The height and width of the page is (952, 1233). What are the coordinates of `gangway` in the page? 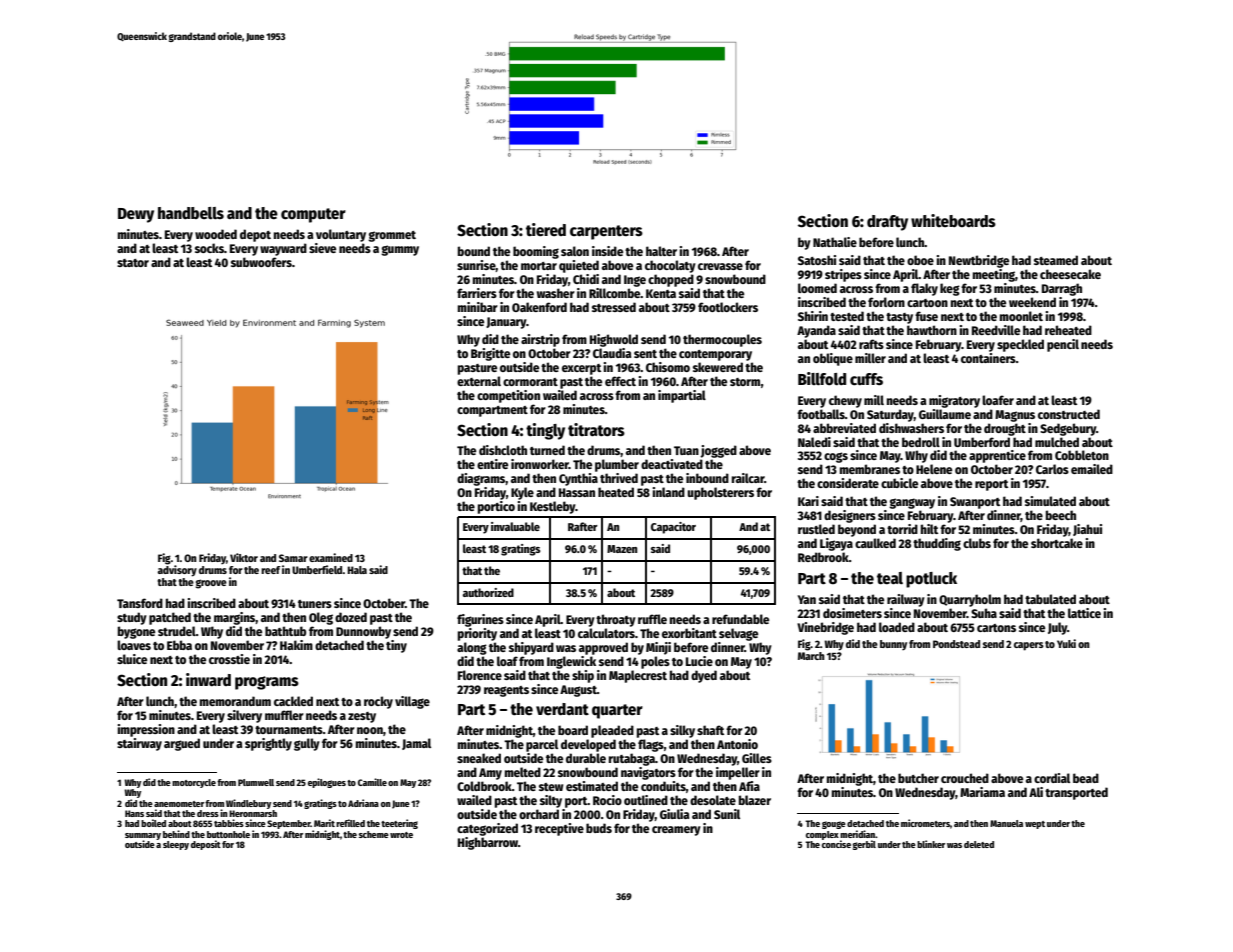 It's located at (912, 503).
